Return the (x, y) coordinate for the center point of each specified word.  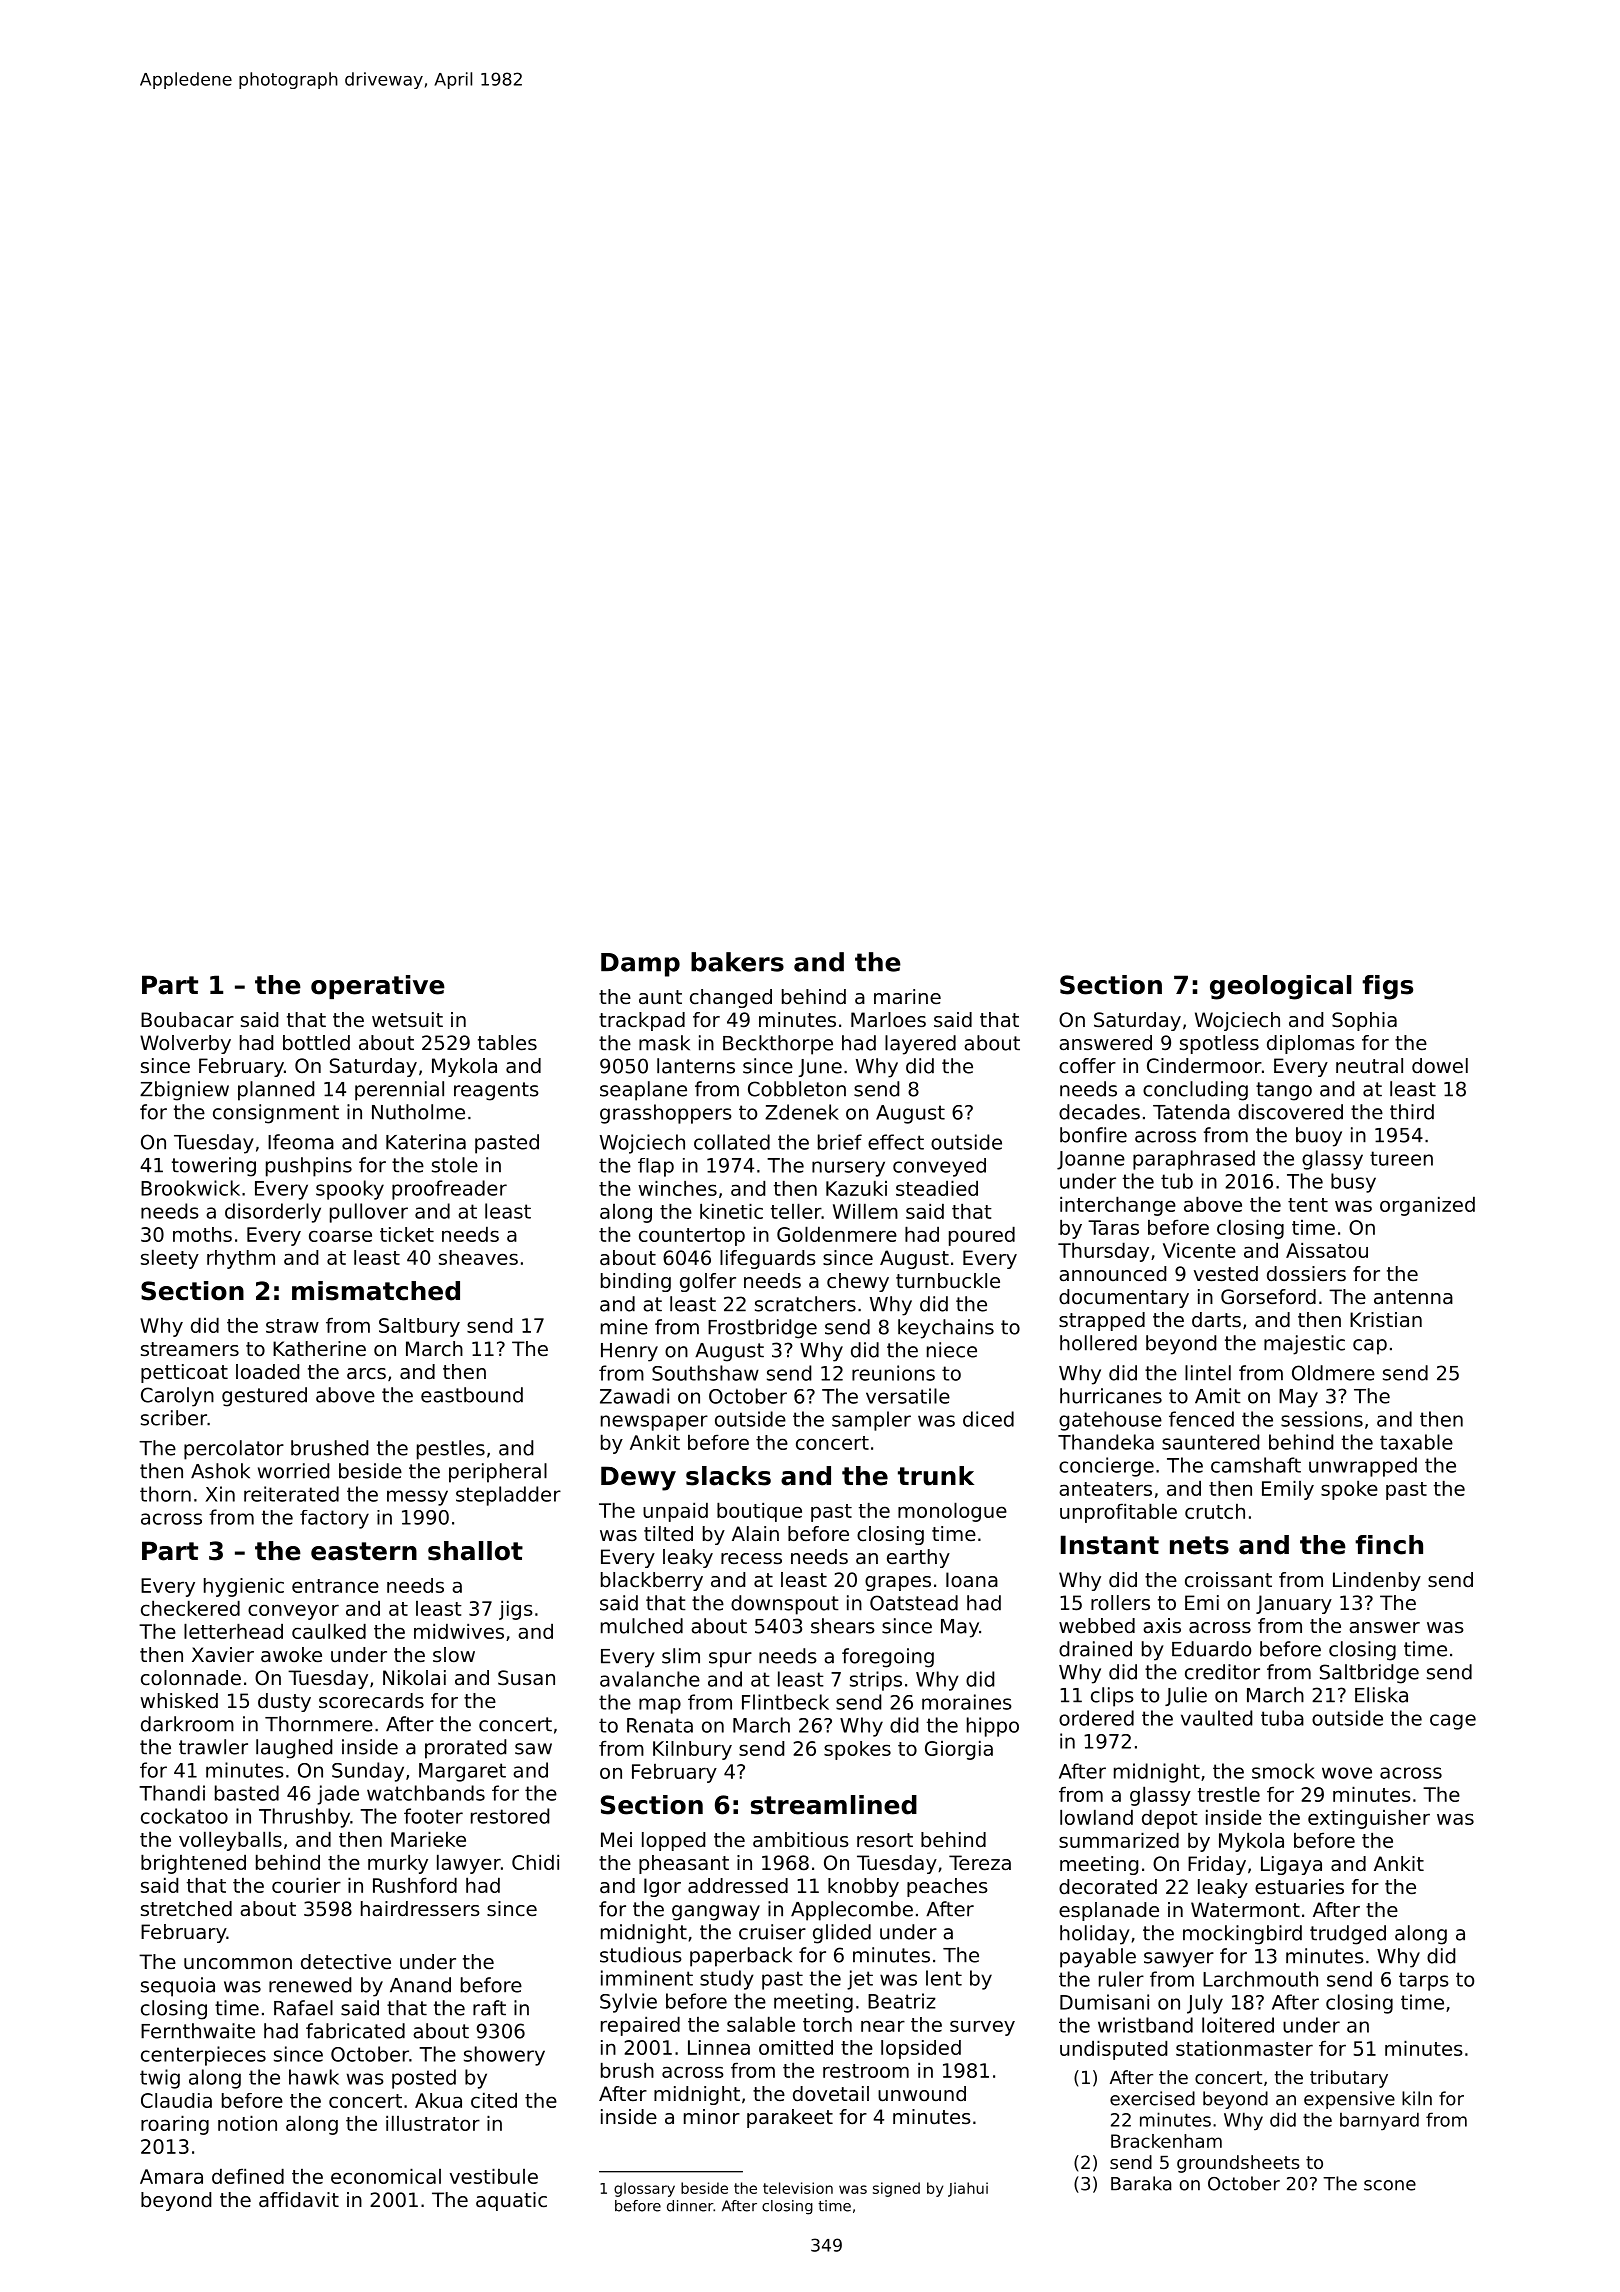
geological (1280, 987)
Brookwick (190, 1188)
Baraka (1141, 2183)
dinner (690, 2206)
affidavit (299, 2199)
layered (920, 1045)
